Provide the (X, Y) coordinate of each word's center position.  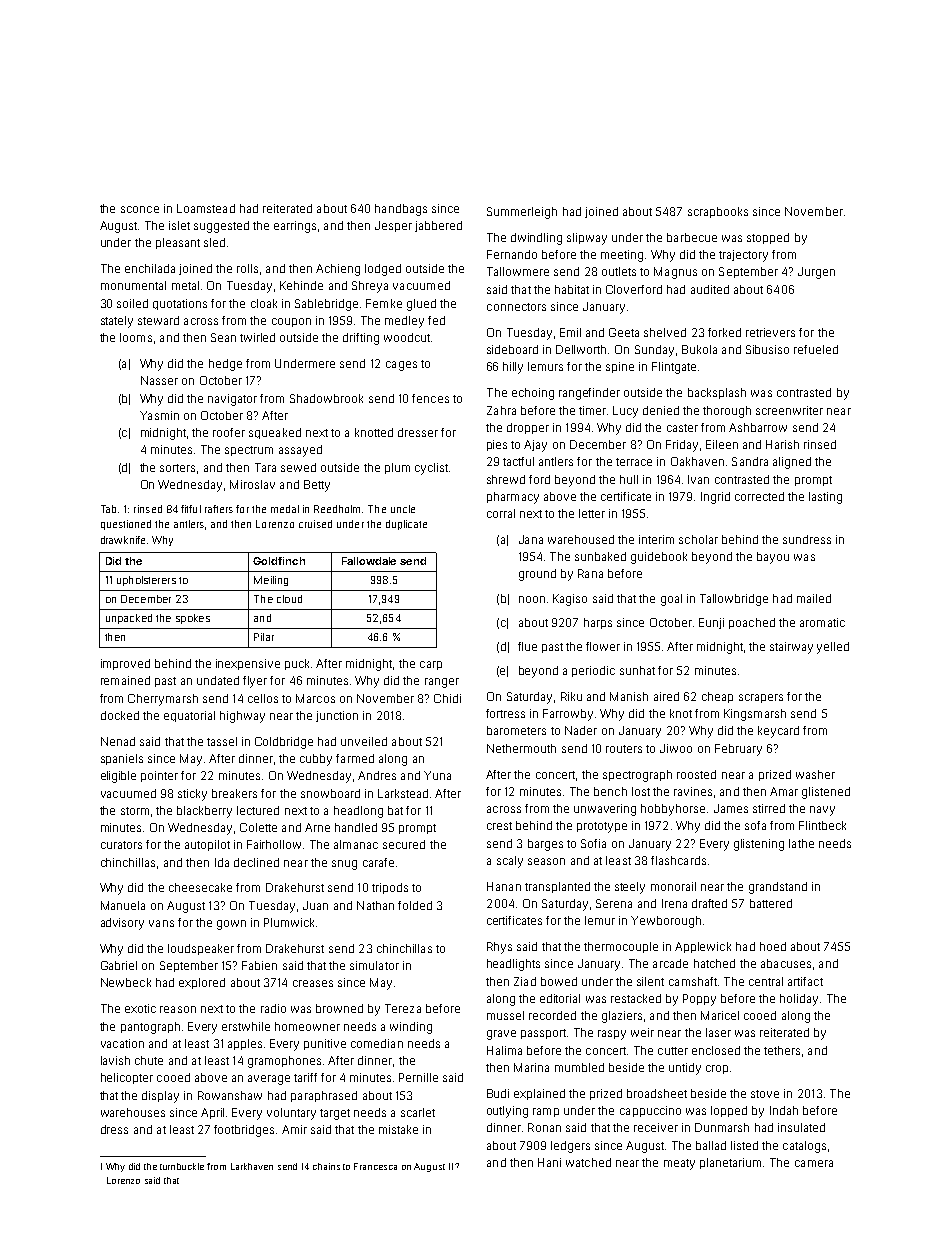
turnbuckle (182, 1166)
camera (814, 1163)
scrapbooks (718, 212)
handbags (401, 210)
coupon (291, 322)
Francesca (375, 1166)
